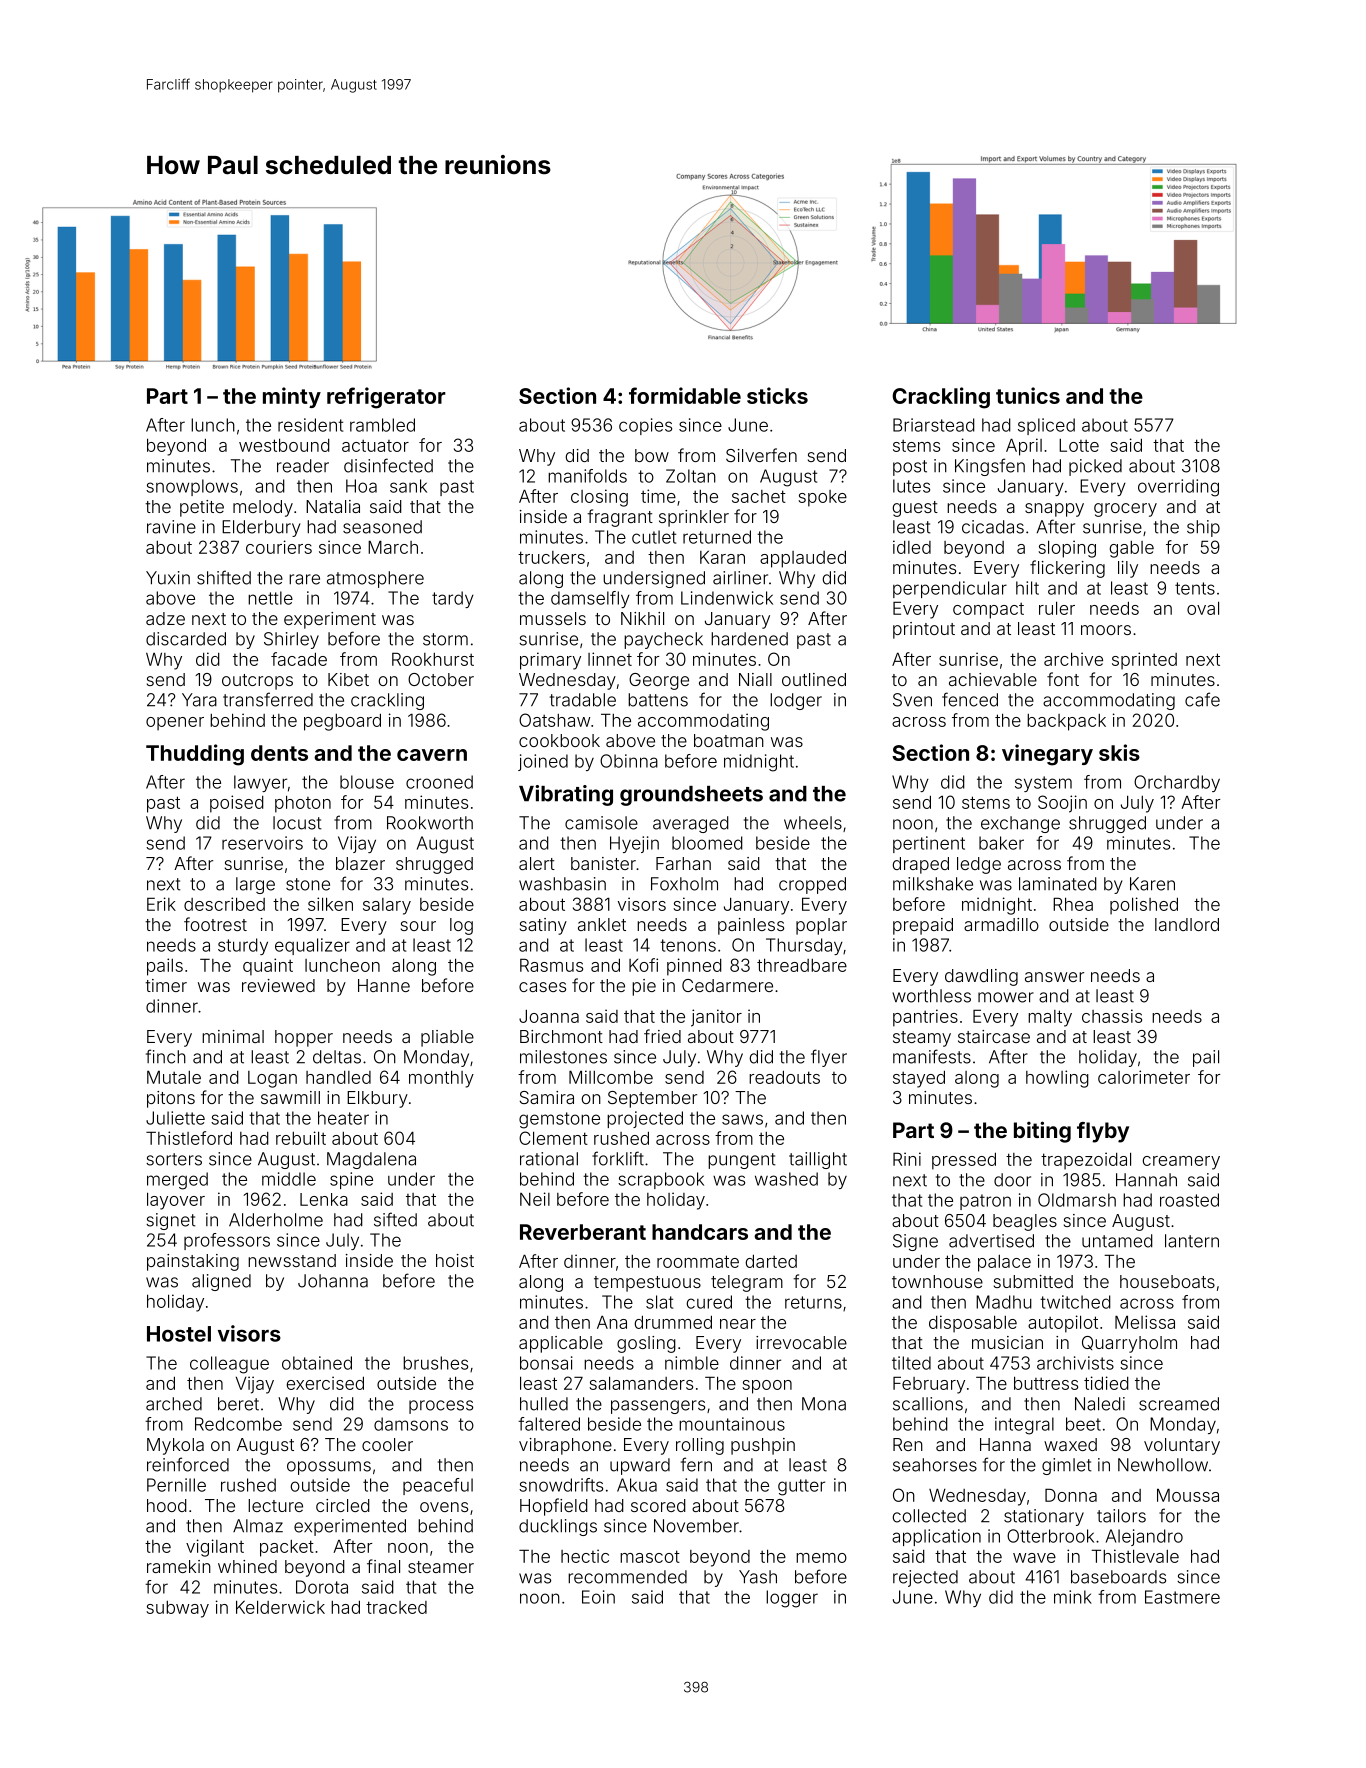 The width and height of the page is (1366, 1768). What do you see at coordinates (652, 455) in the page?
I see `bow` at bounding box center [652, 455].
